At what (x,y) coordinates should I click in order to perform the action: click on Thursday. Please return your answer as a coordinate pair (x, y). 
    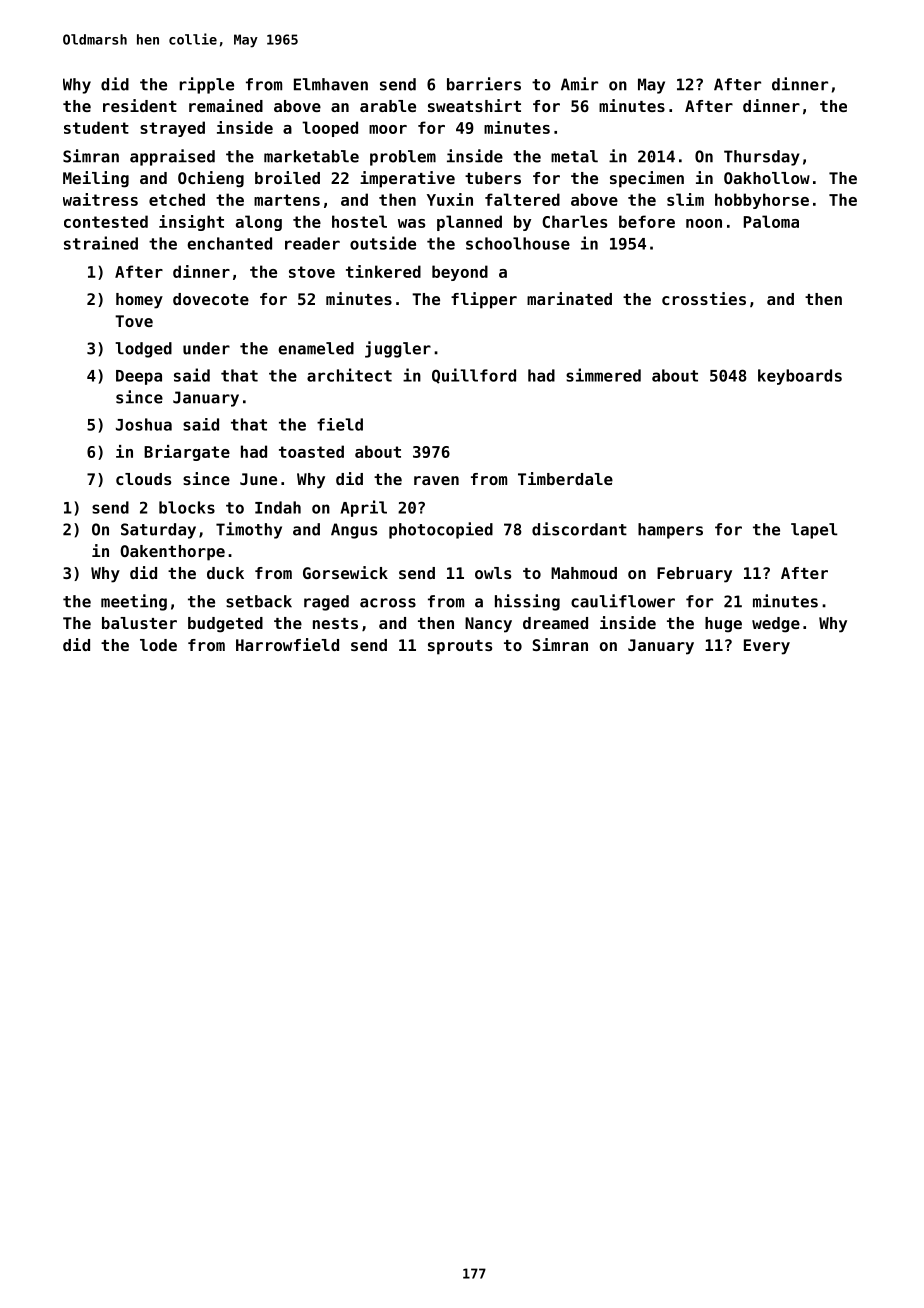
    Looking at the image, I should click on (762, 158).
